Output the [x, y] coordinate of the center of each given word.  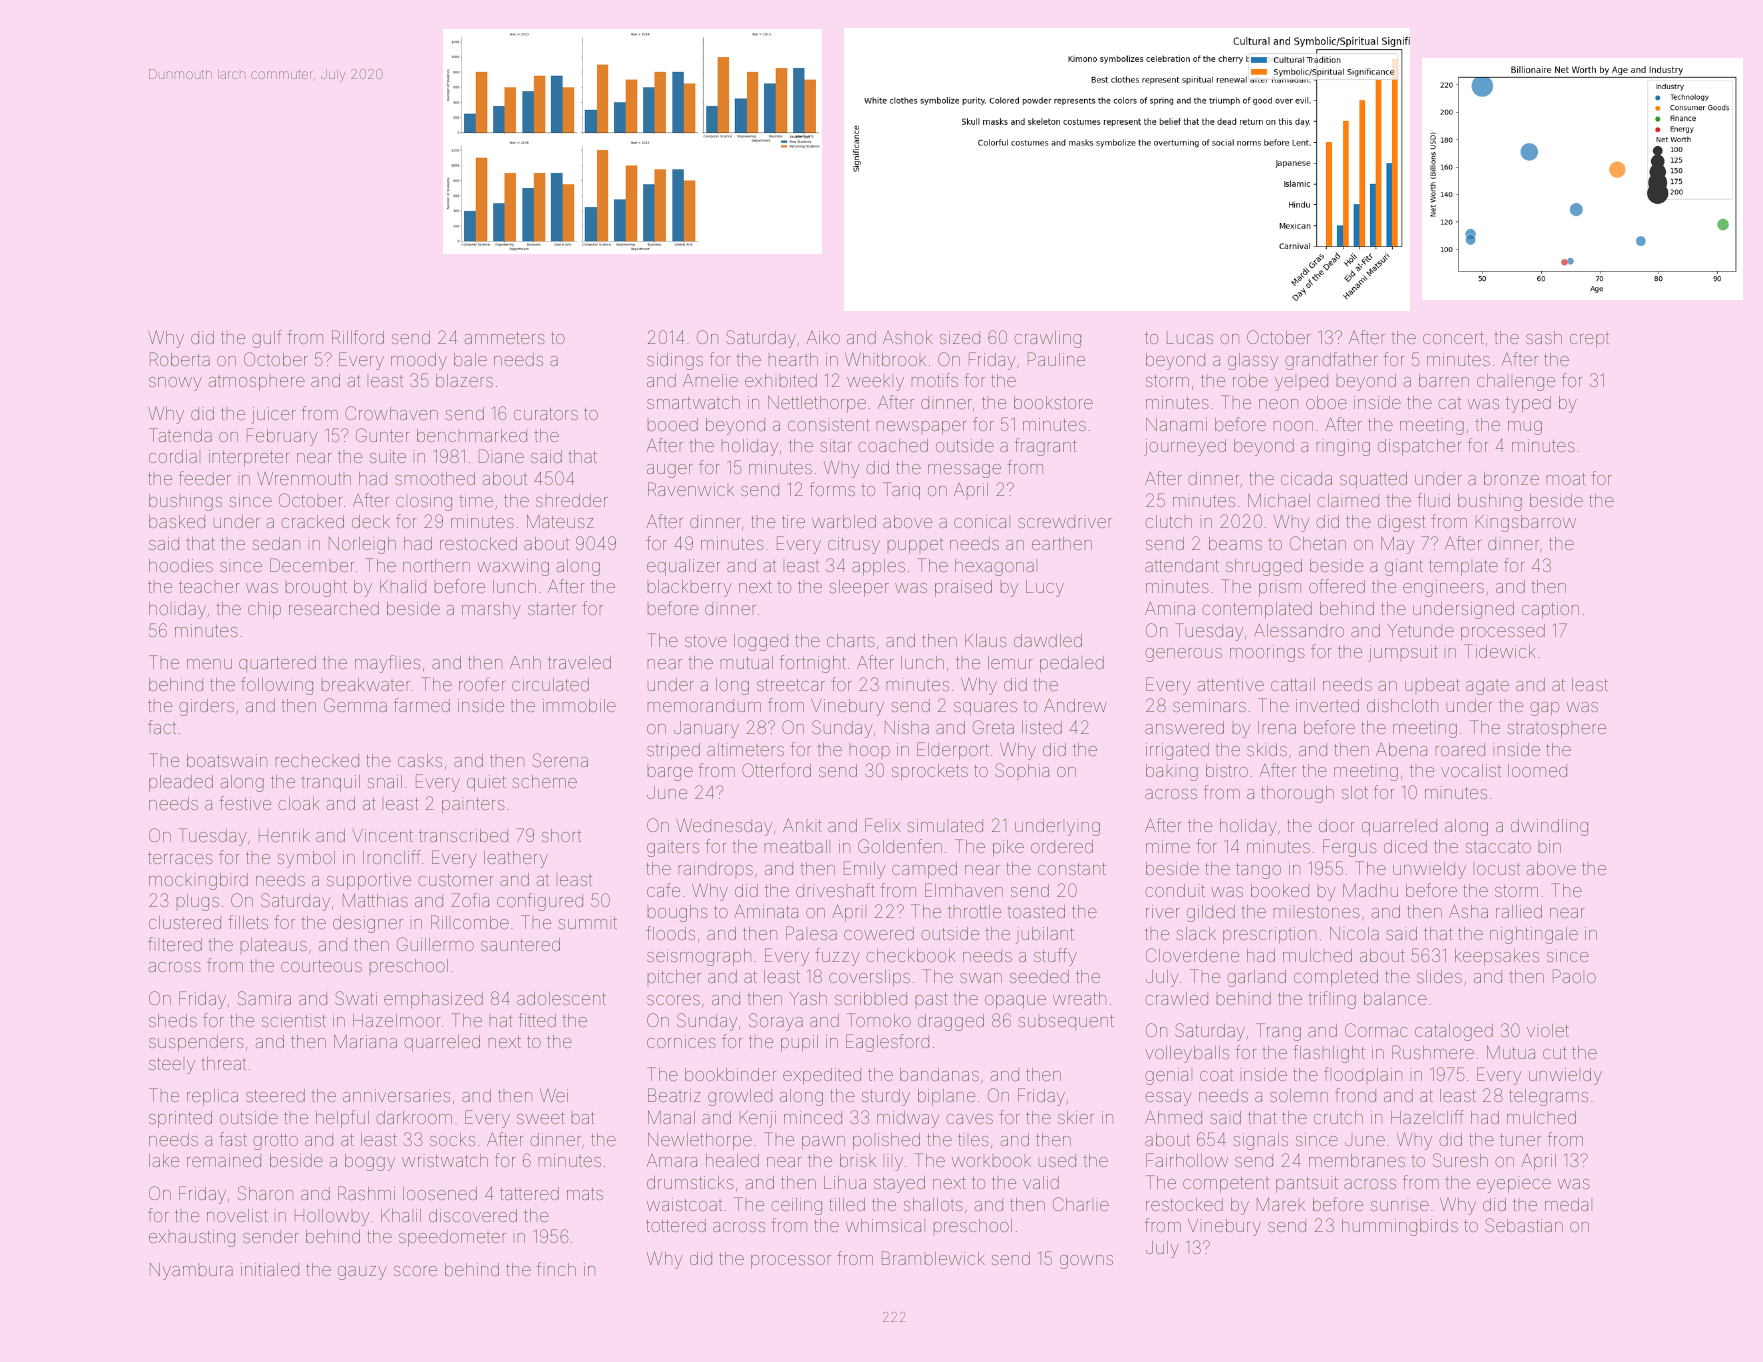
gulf [267, 339]
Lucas [1190, 337]
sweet [540, 1118]
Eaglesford [887, 1043]
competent [1226, 1185]
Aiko [823, 337]
